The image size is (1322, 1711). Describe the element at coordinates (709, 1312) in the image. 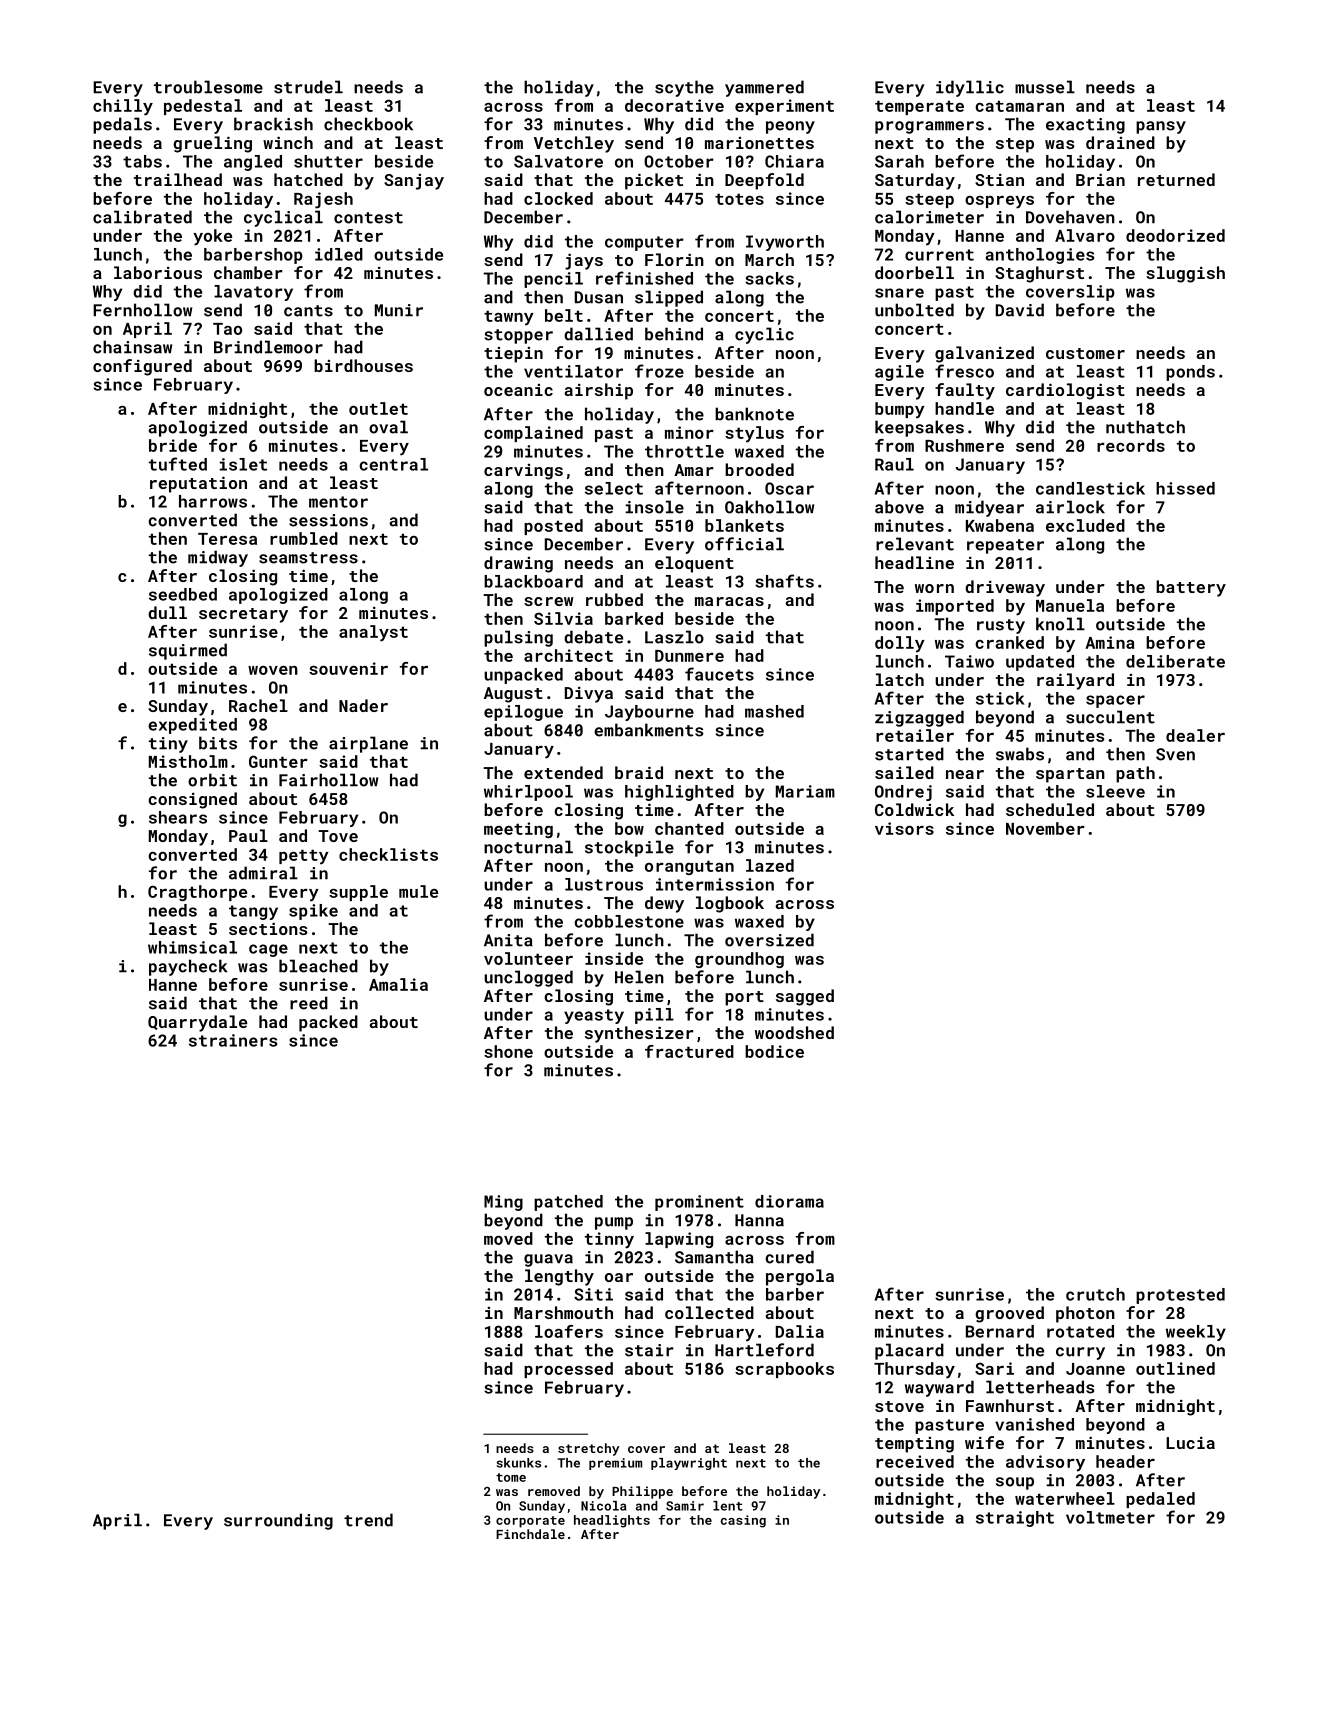

I see `collected` at that location.
